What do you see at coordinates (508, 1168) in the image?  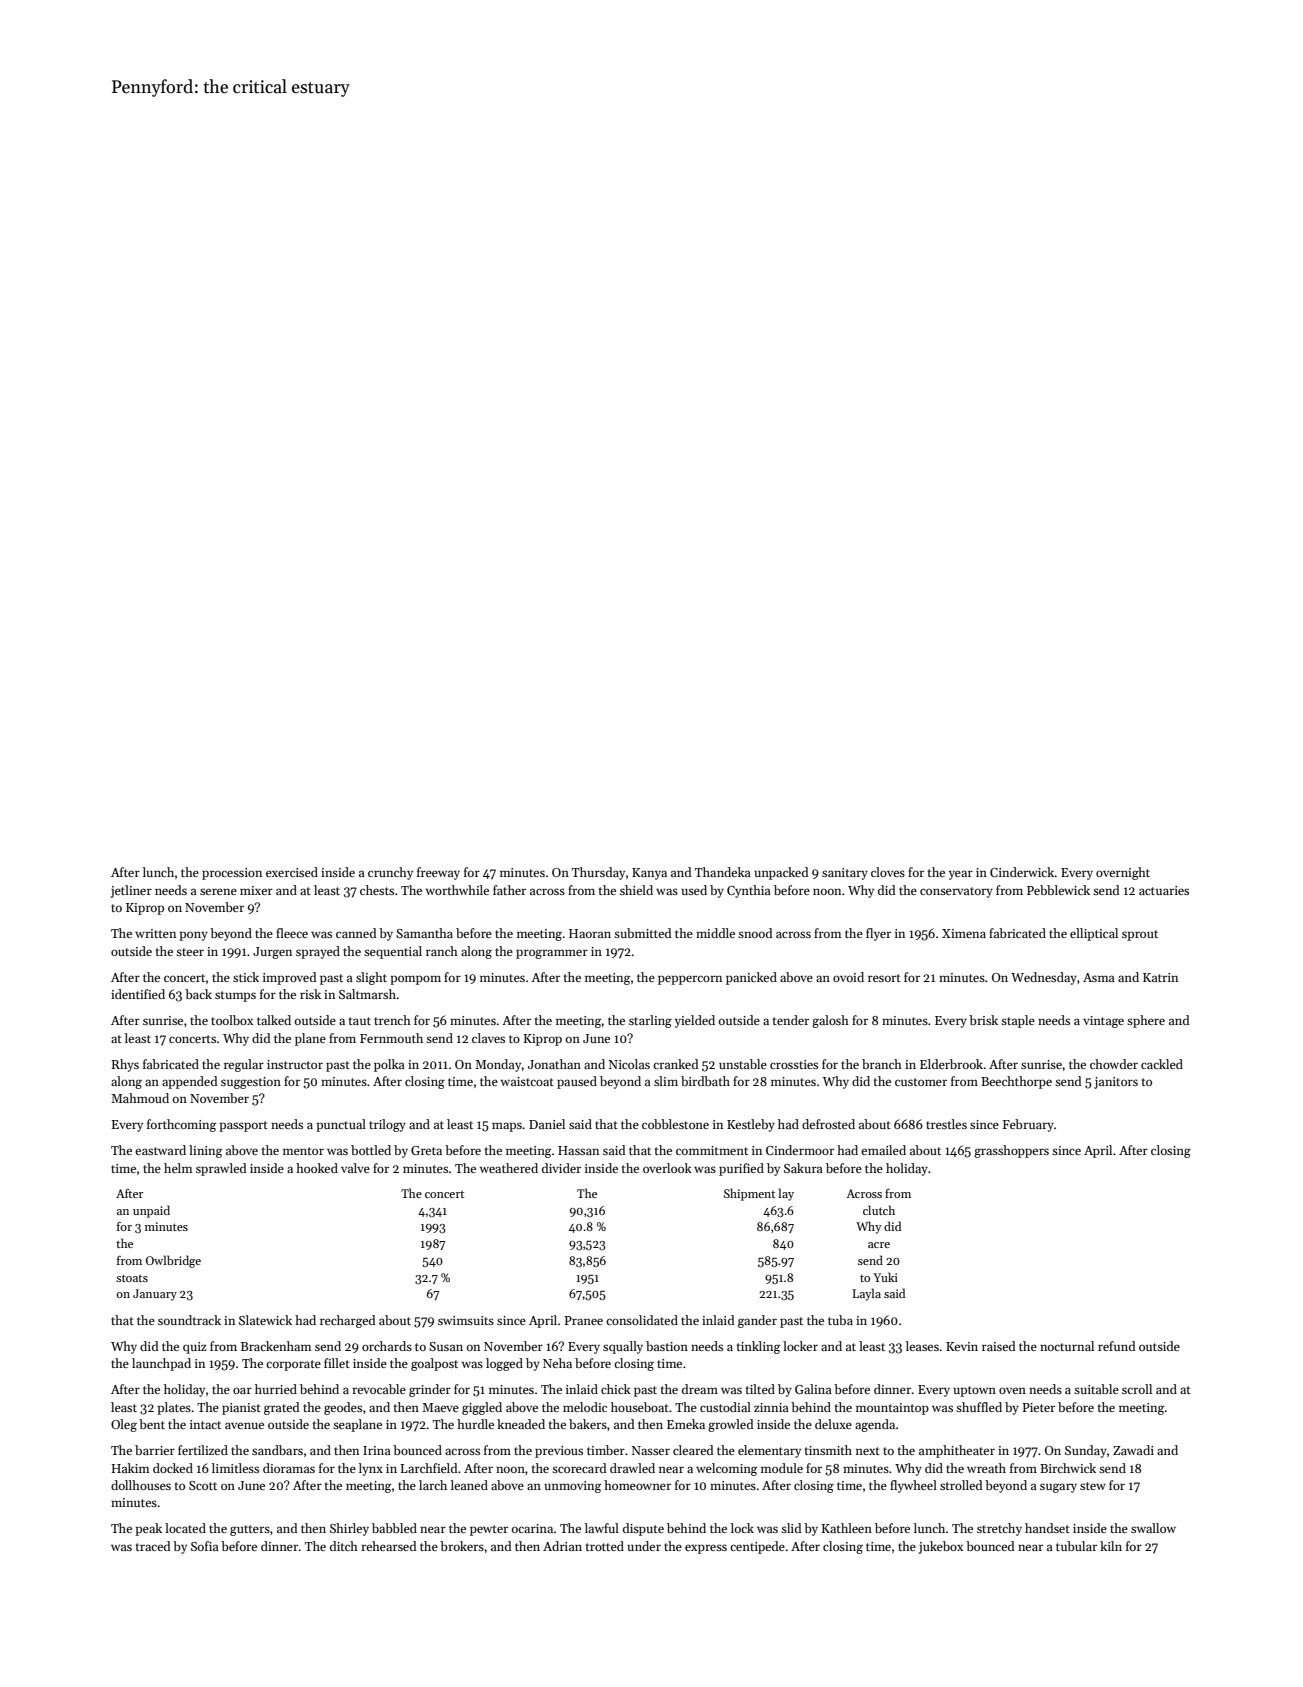 I see `weathered` at bounding box center [508, 1168].
